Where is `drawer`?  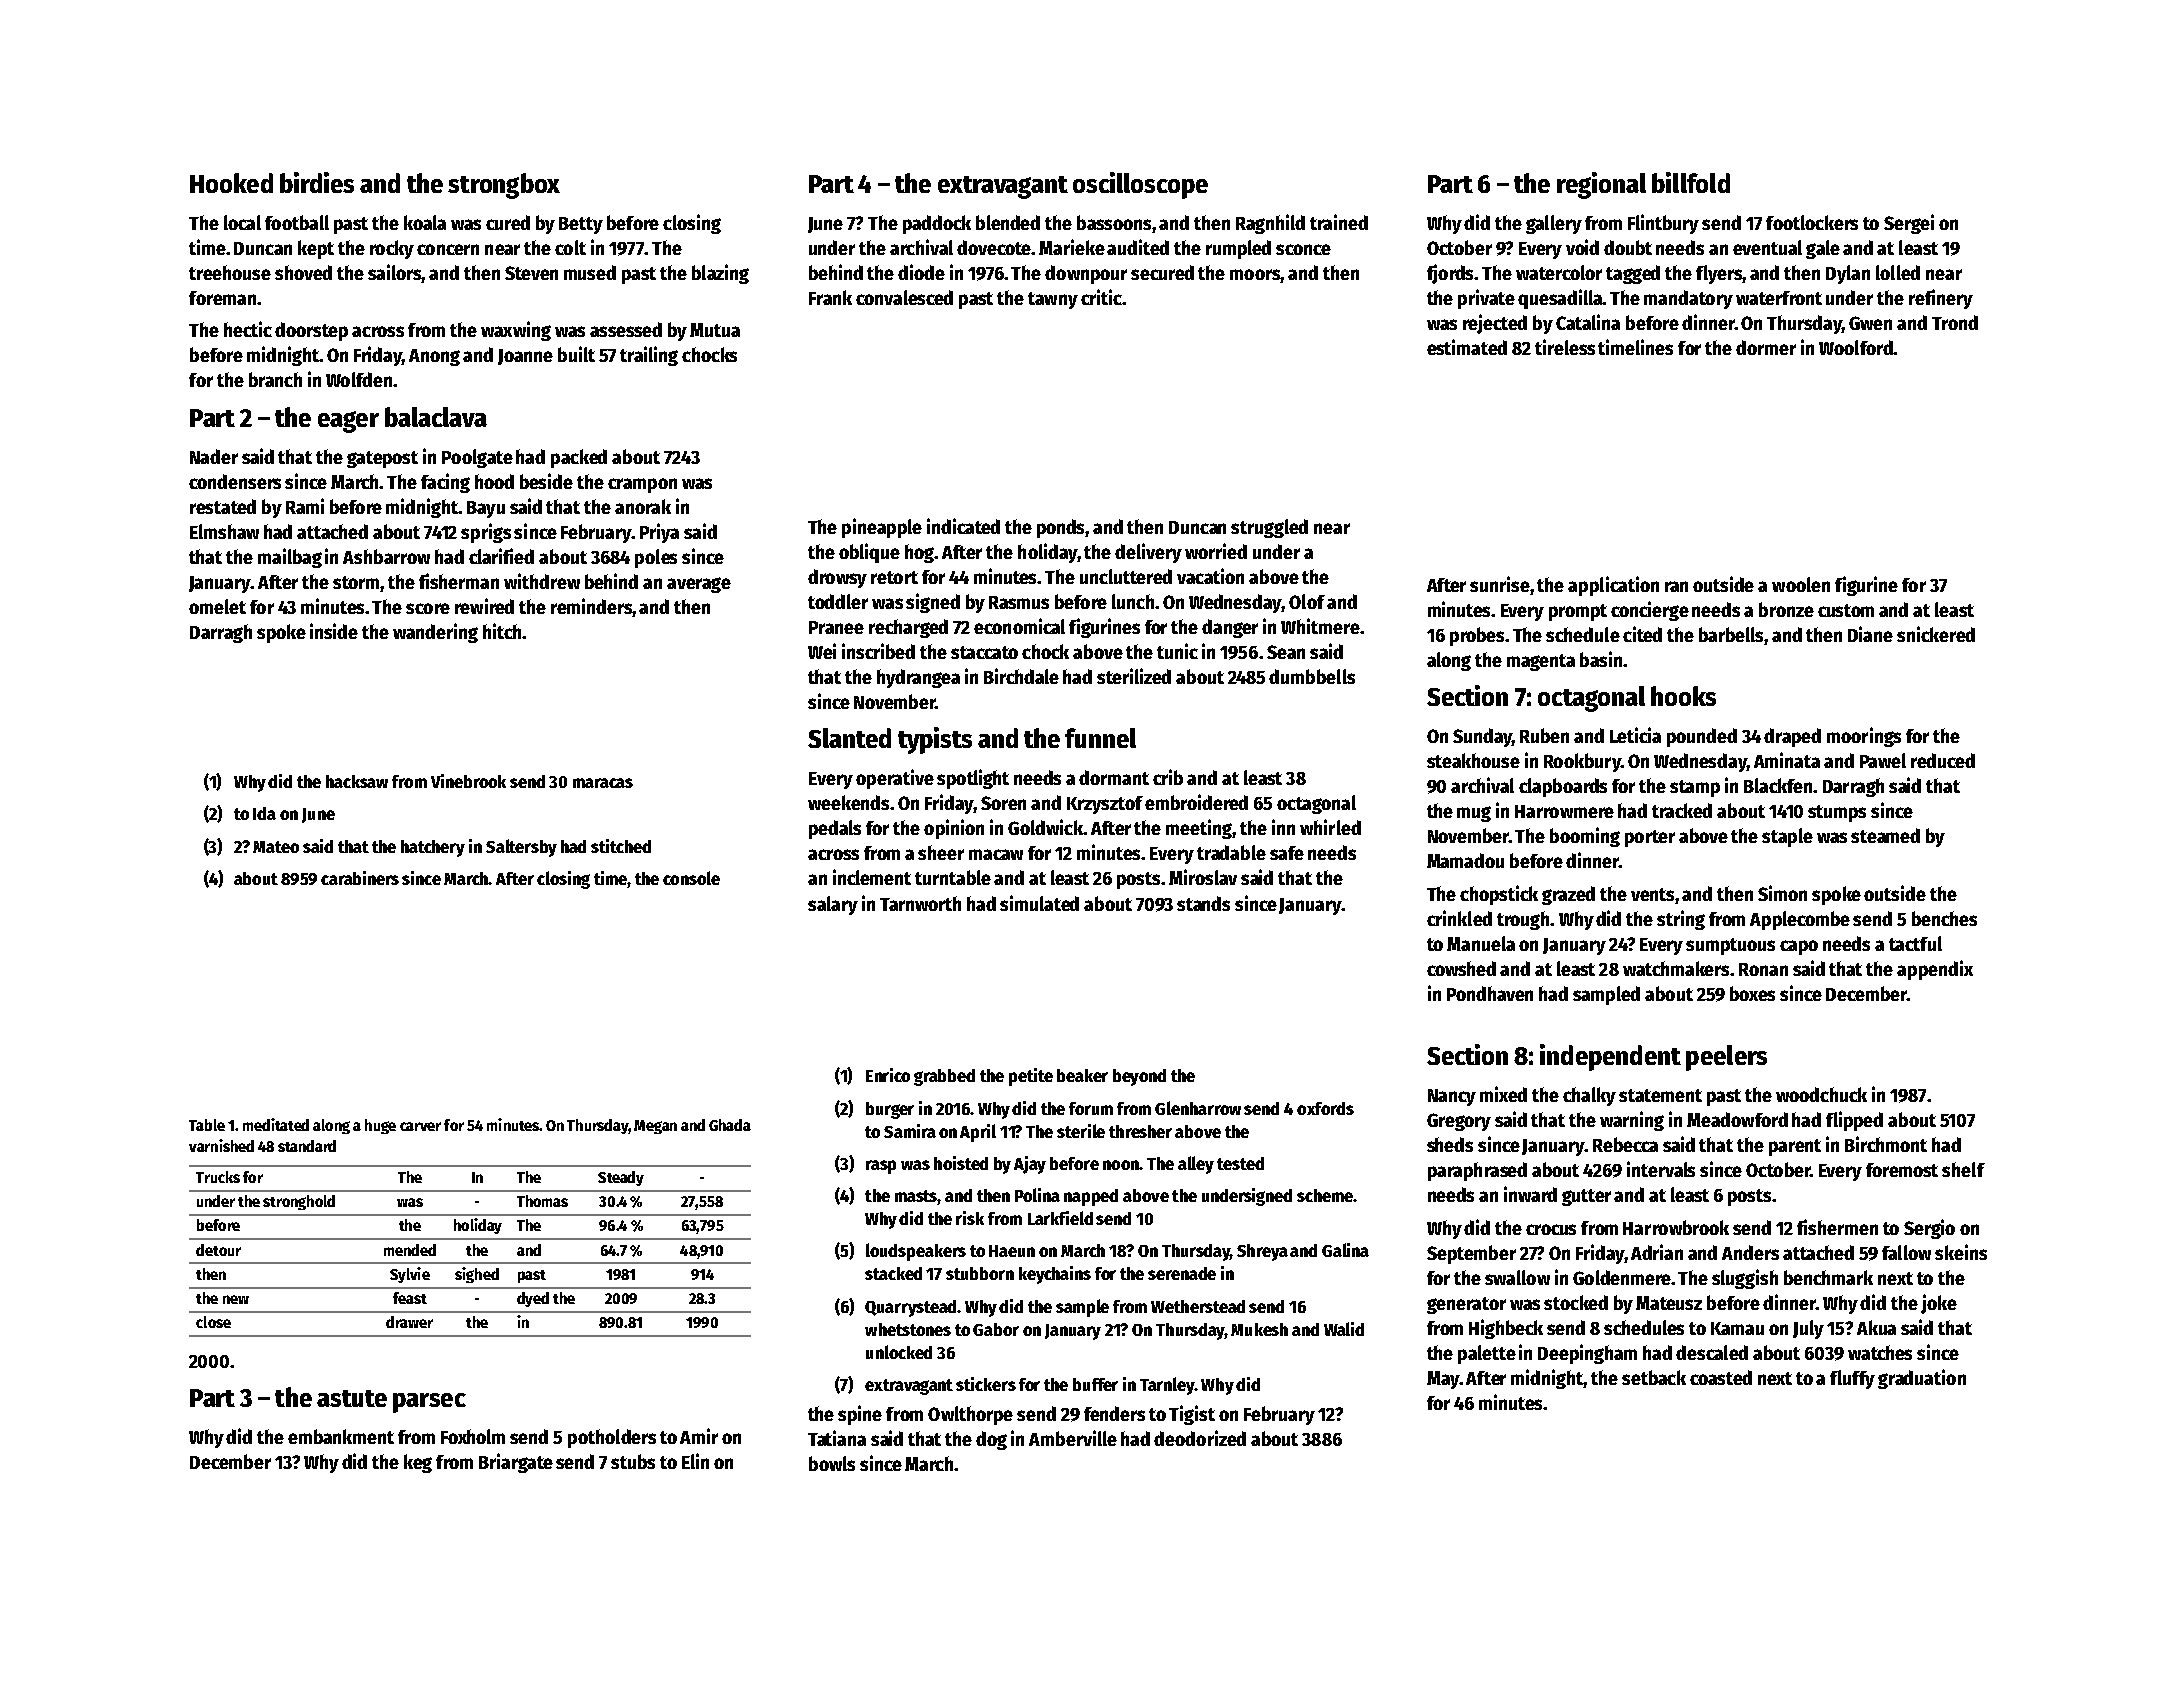
drawer is located at coordinates (409, 1322).
